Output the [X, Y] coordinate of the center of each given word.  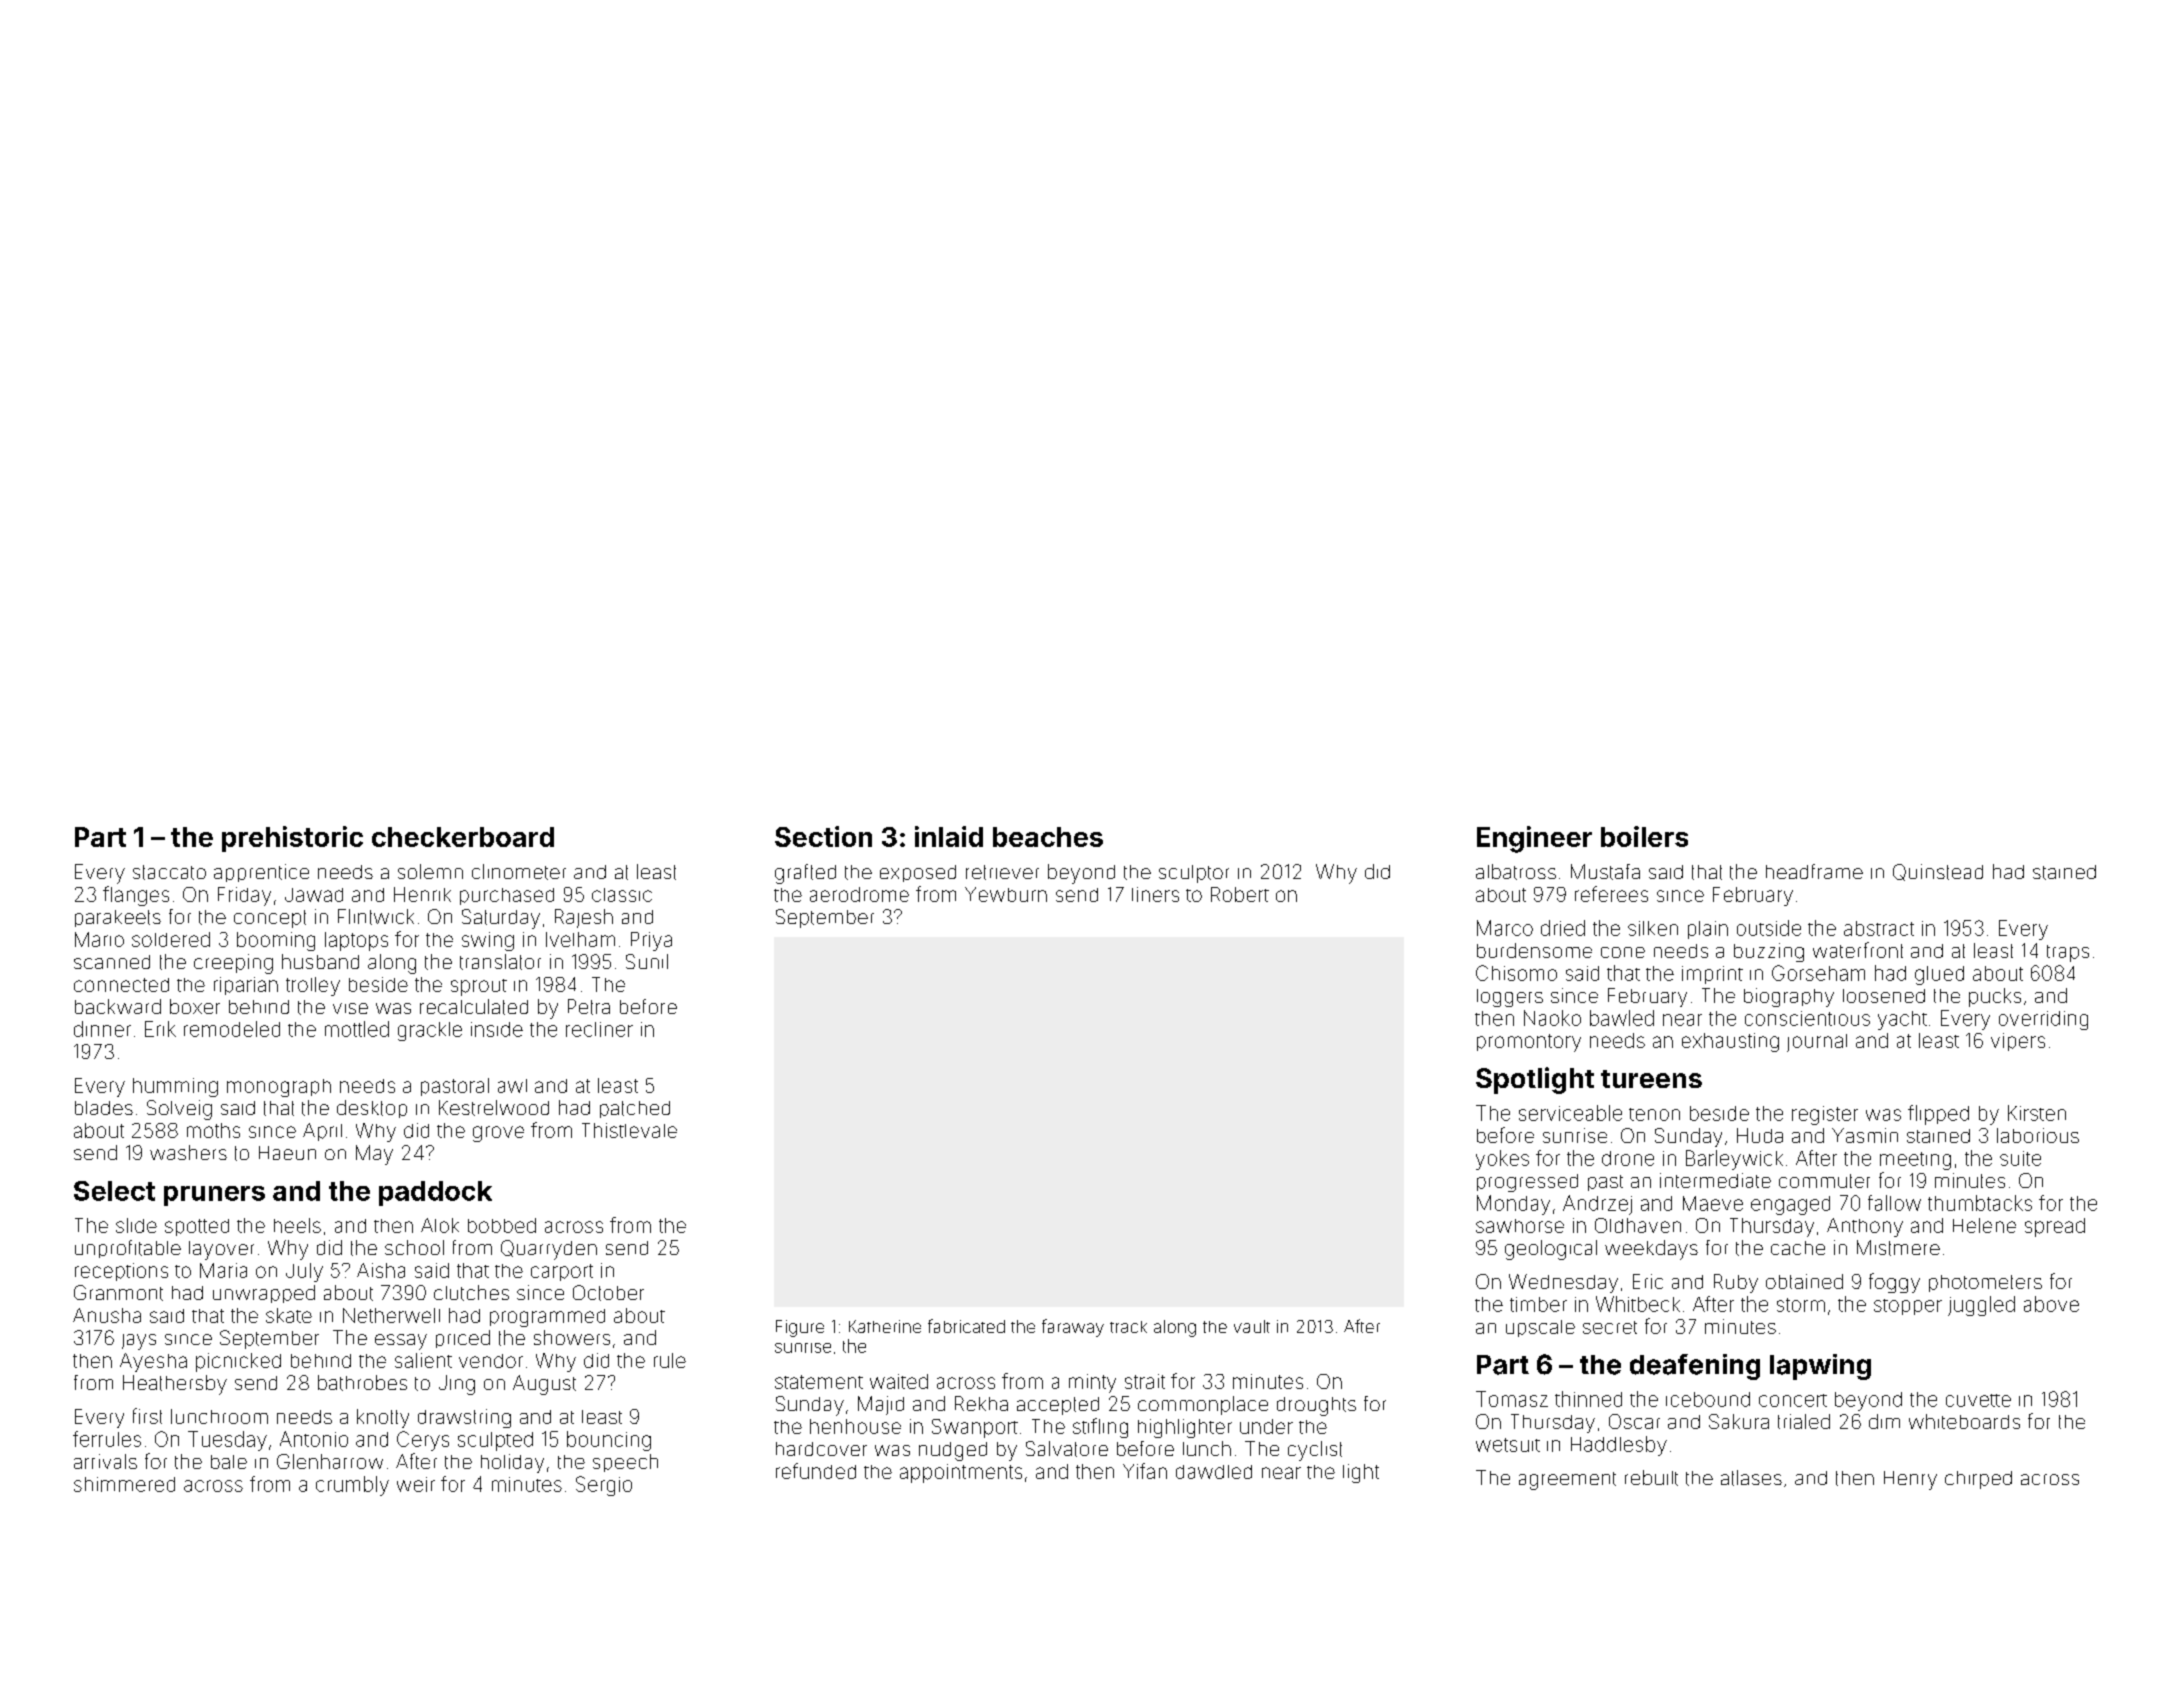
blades [104, 1108]
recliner [599, 1029]
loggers [1510, 998]
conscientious [1807, 1018]
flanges [136, 896]
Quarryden [549, 1250]
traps [2068, 953]
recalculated [474, 1007]
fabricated [966, 1326]
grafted [805, 874]
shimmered [124, 1484]
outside [1769, 928]
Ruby [1736, 1283]
